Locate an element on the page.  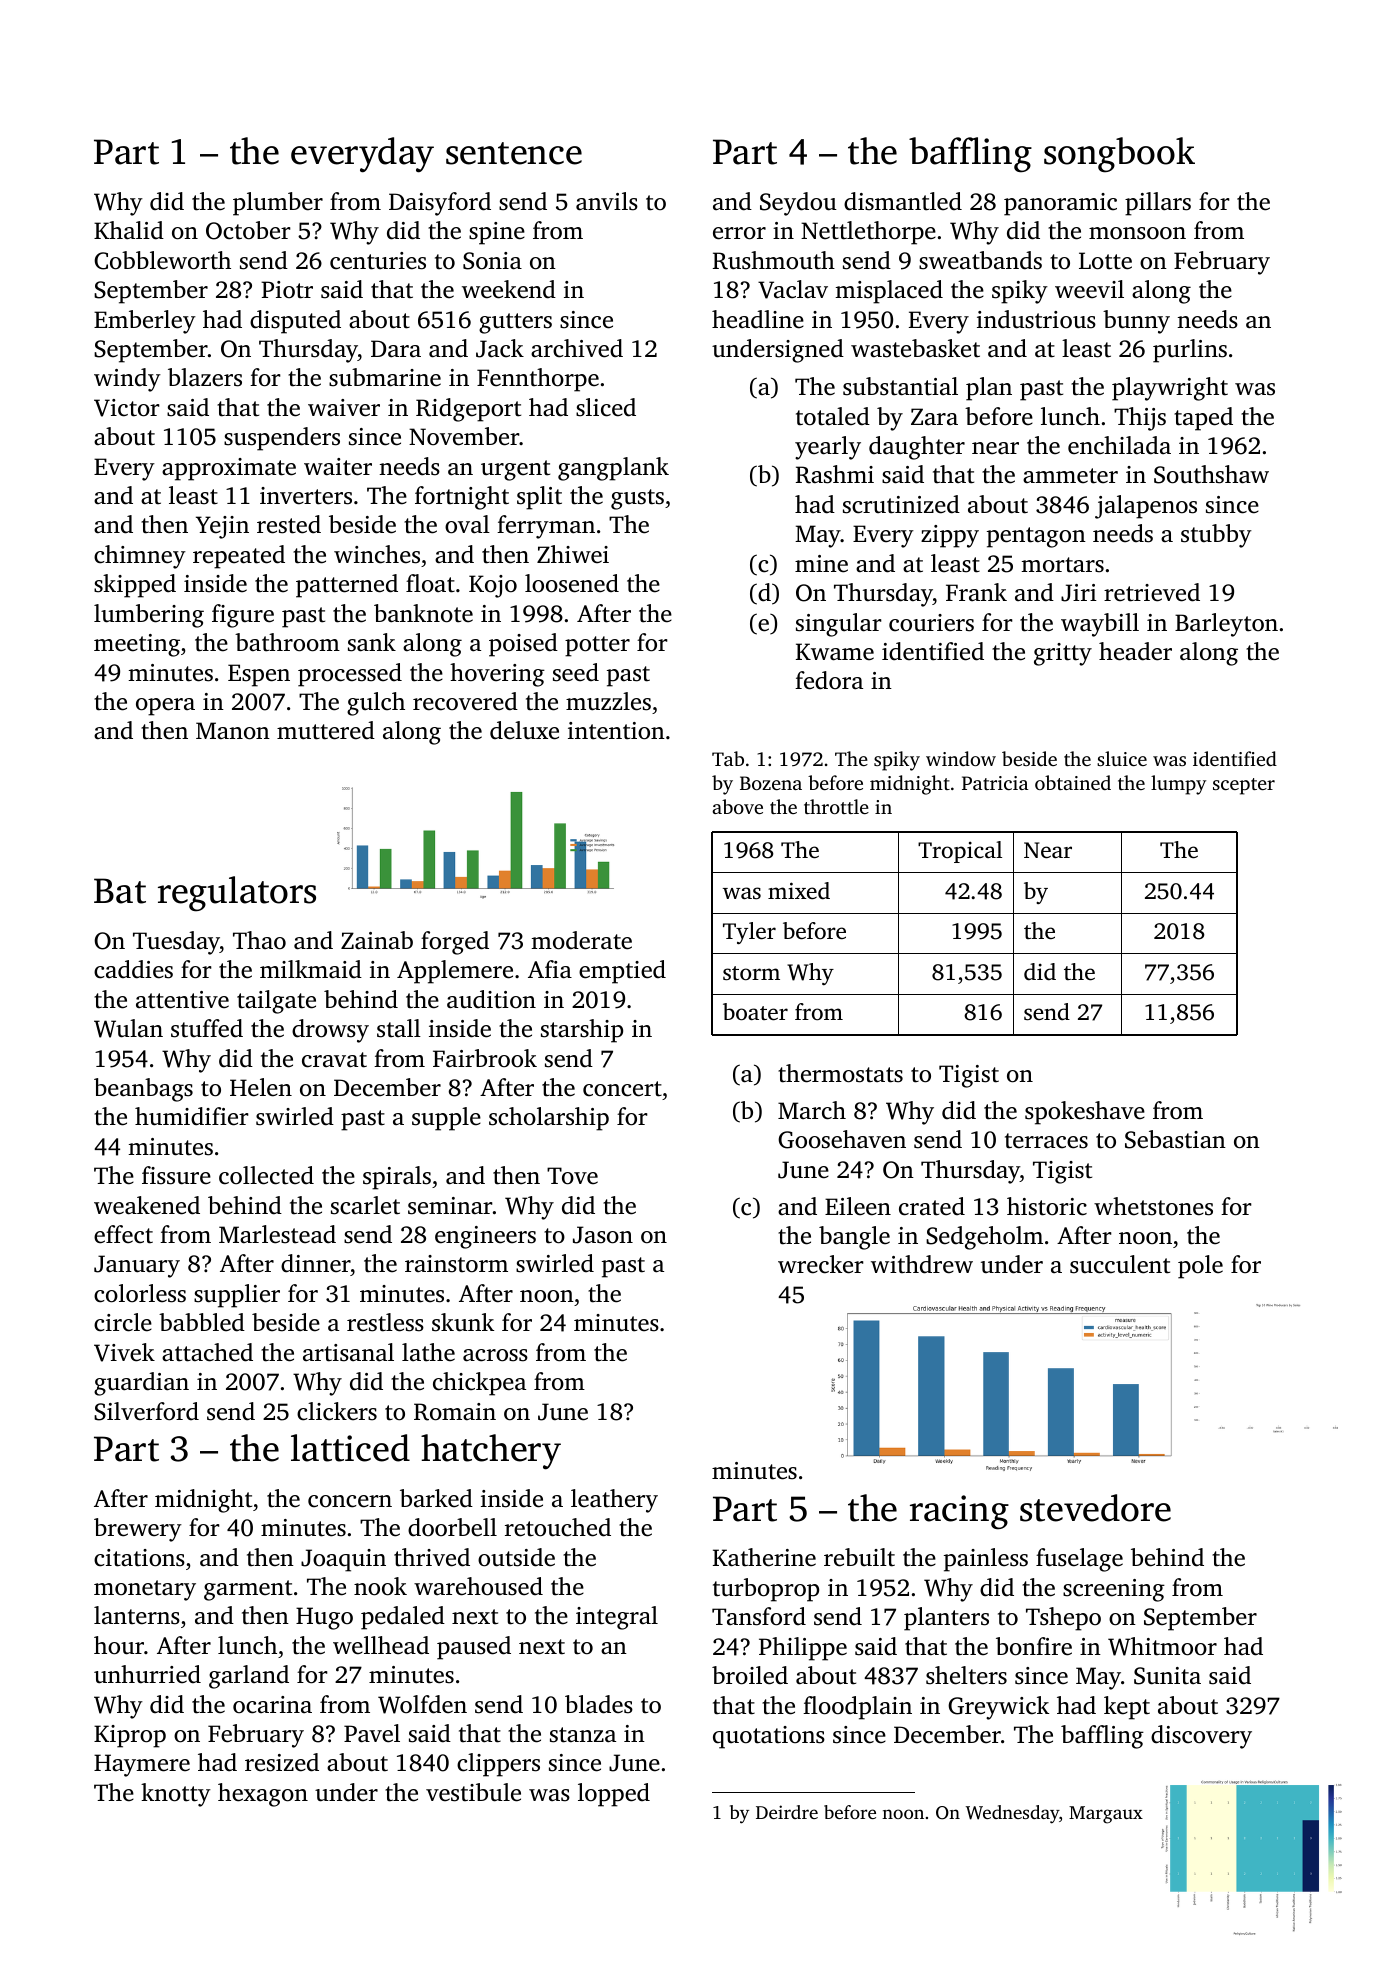
moderate is located at coordinates (581, 940).
